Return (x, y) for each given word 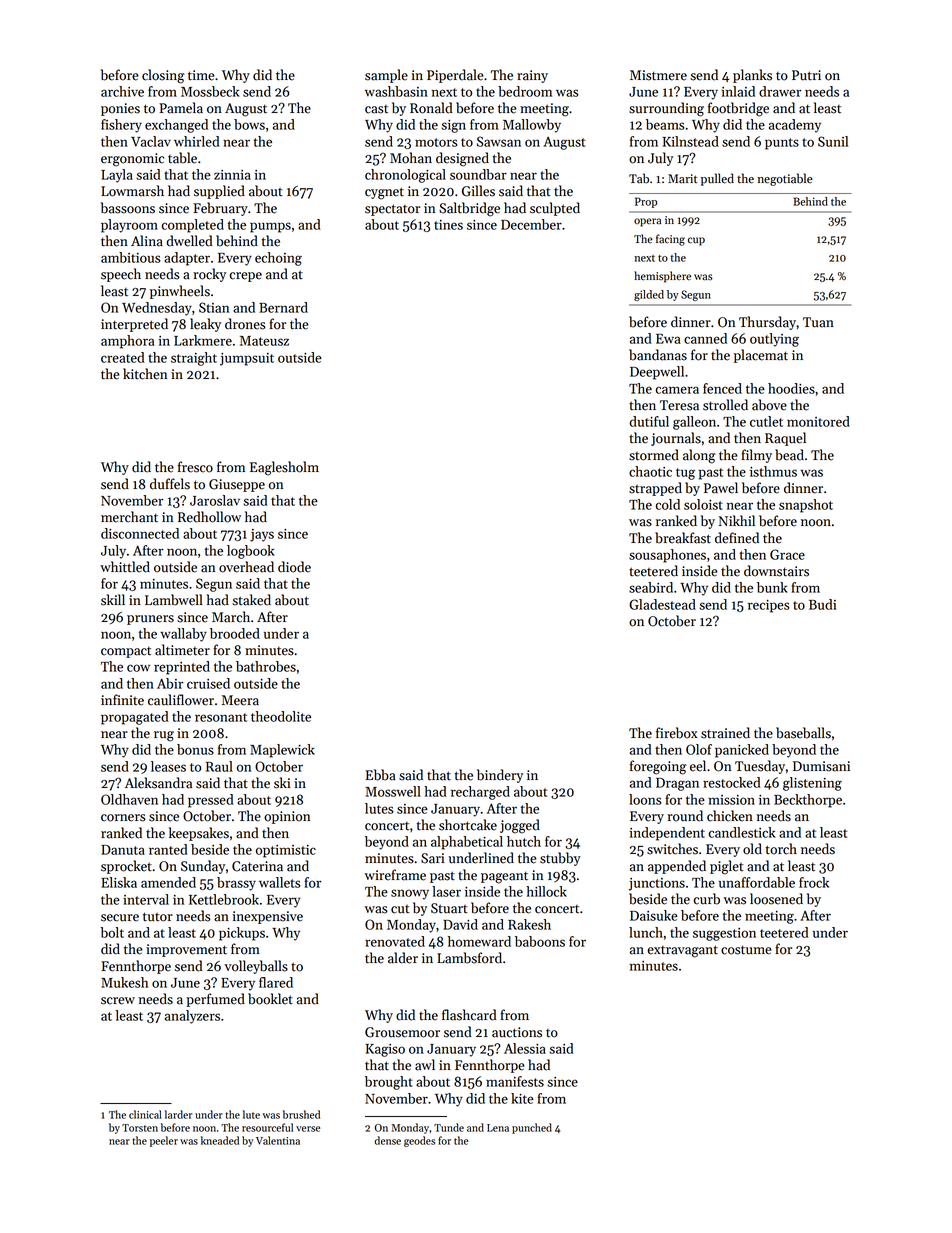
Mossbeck (210, 91)
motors (436, 142)
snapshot (806, 506)
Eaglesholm (284, 468)
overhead (246, 567)
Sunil (833, 141)
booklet (270, 999)
